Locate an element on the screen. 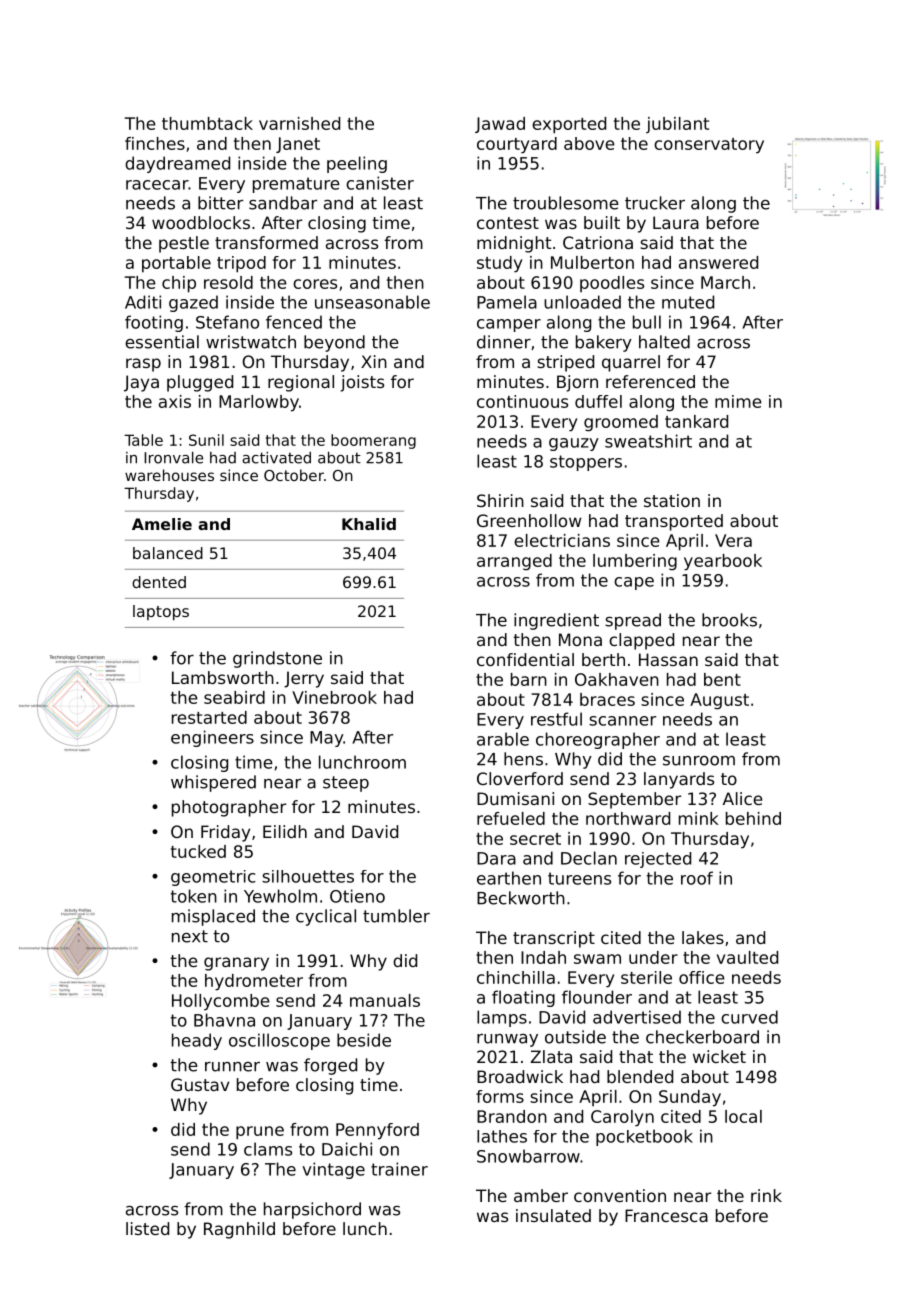  tucked is located at coordinates (198, 851).
